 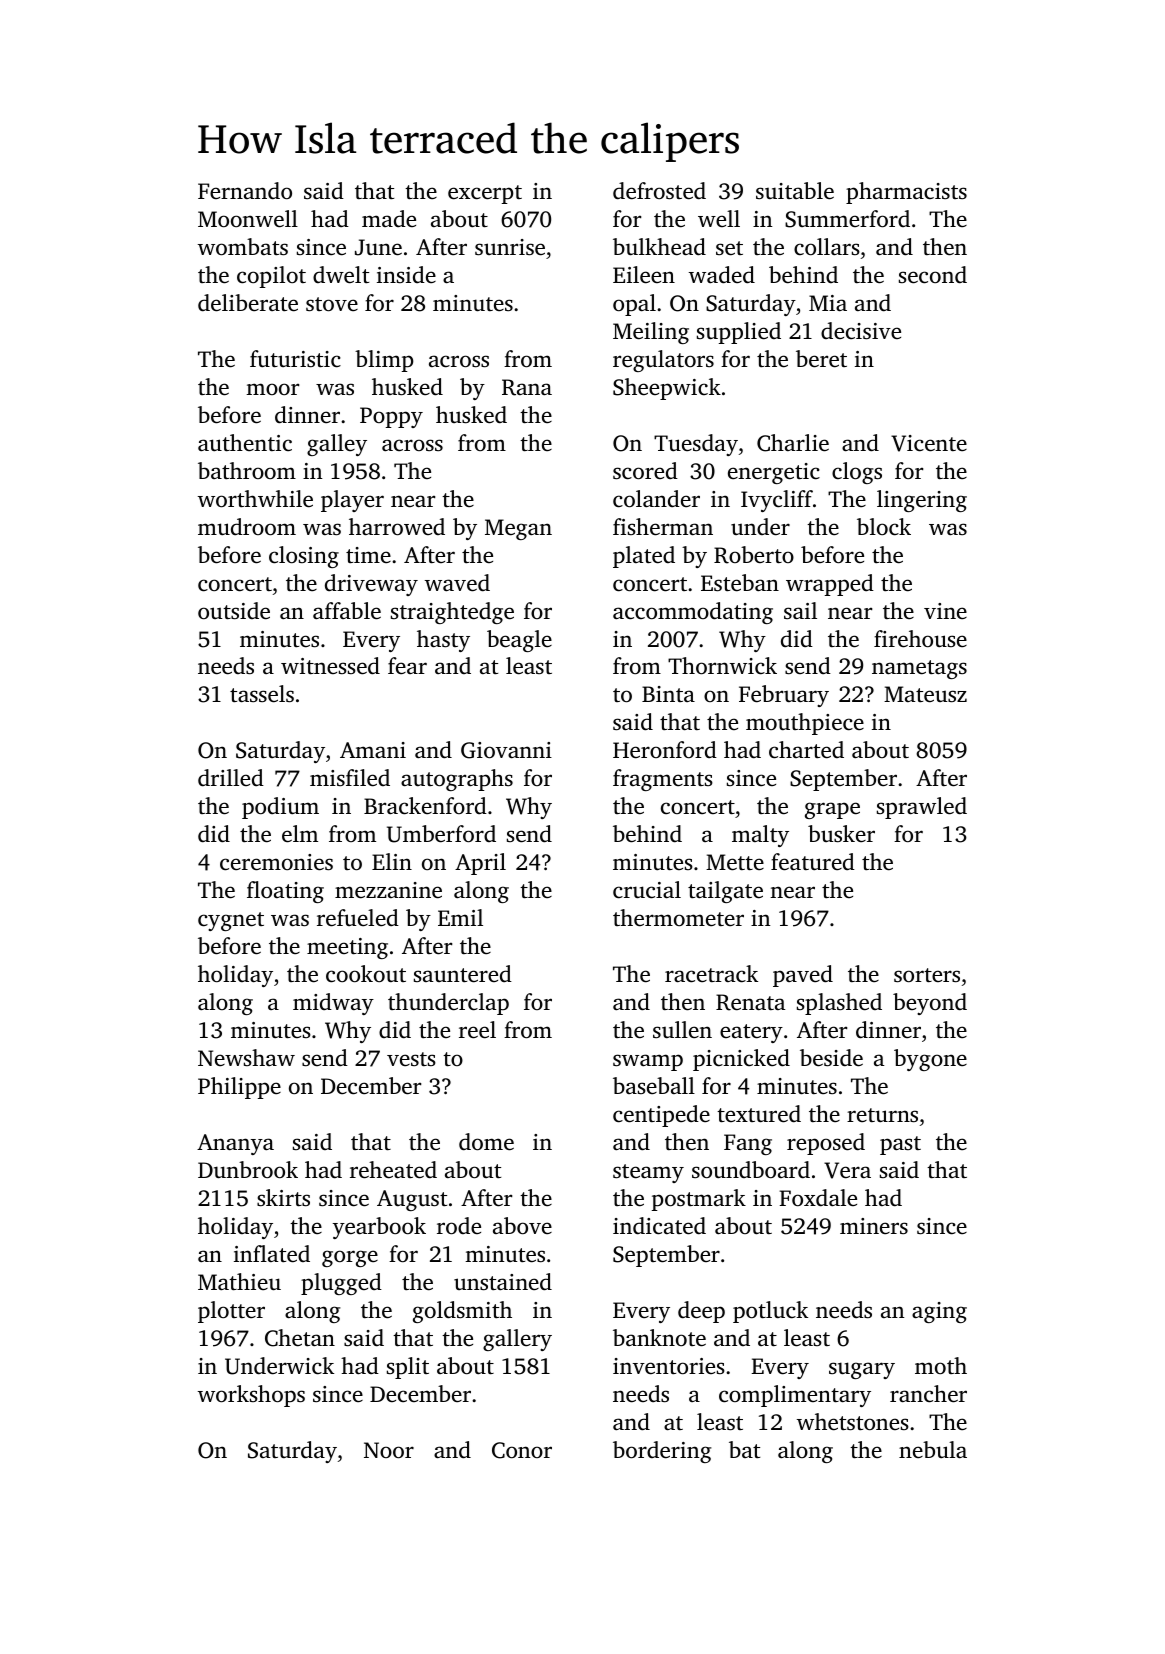 What do you see at coordinates (930, 1004) in the document?
I see `beyond` at bounding box center [930, 1004].
